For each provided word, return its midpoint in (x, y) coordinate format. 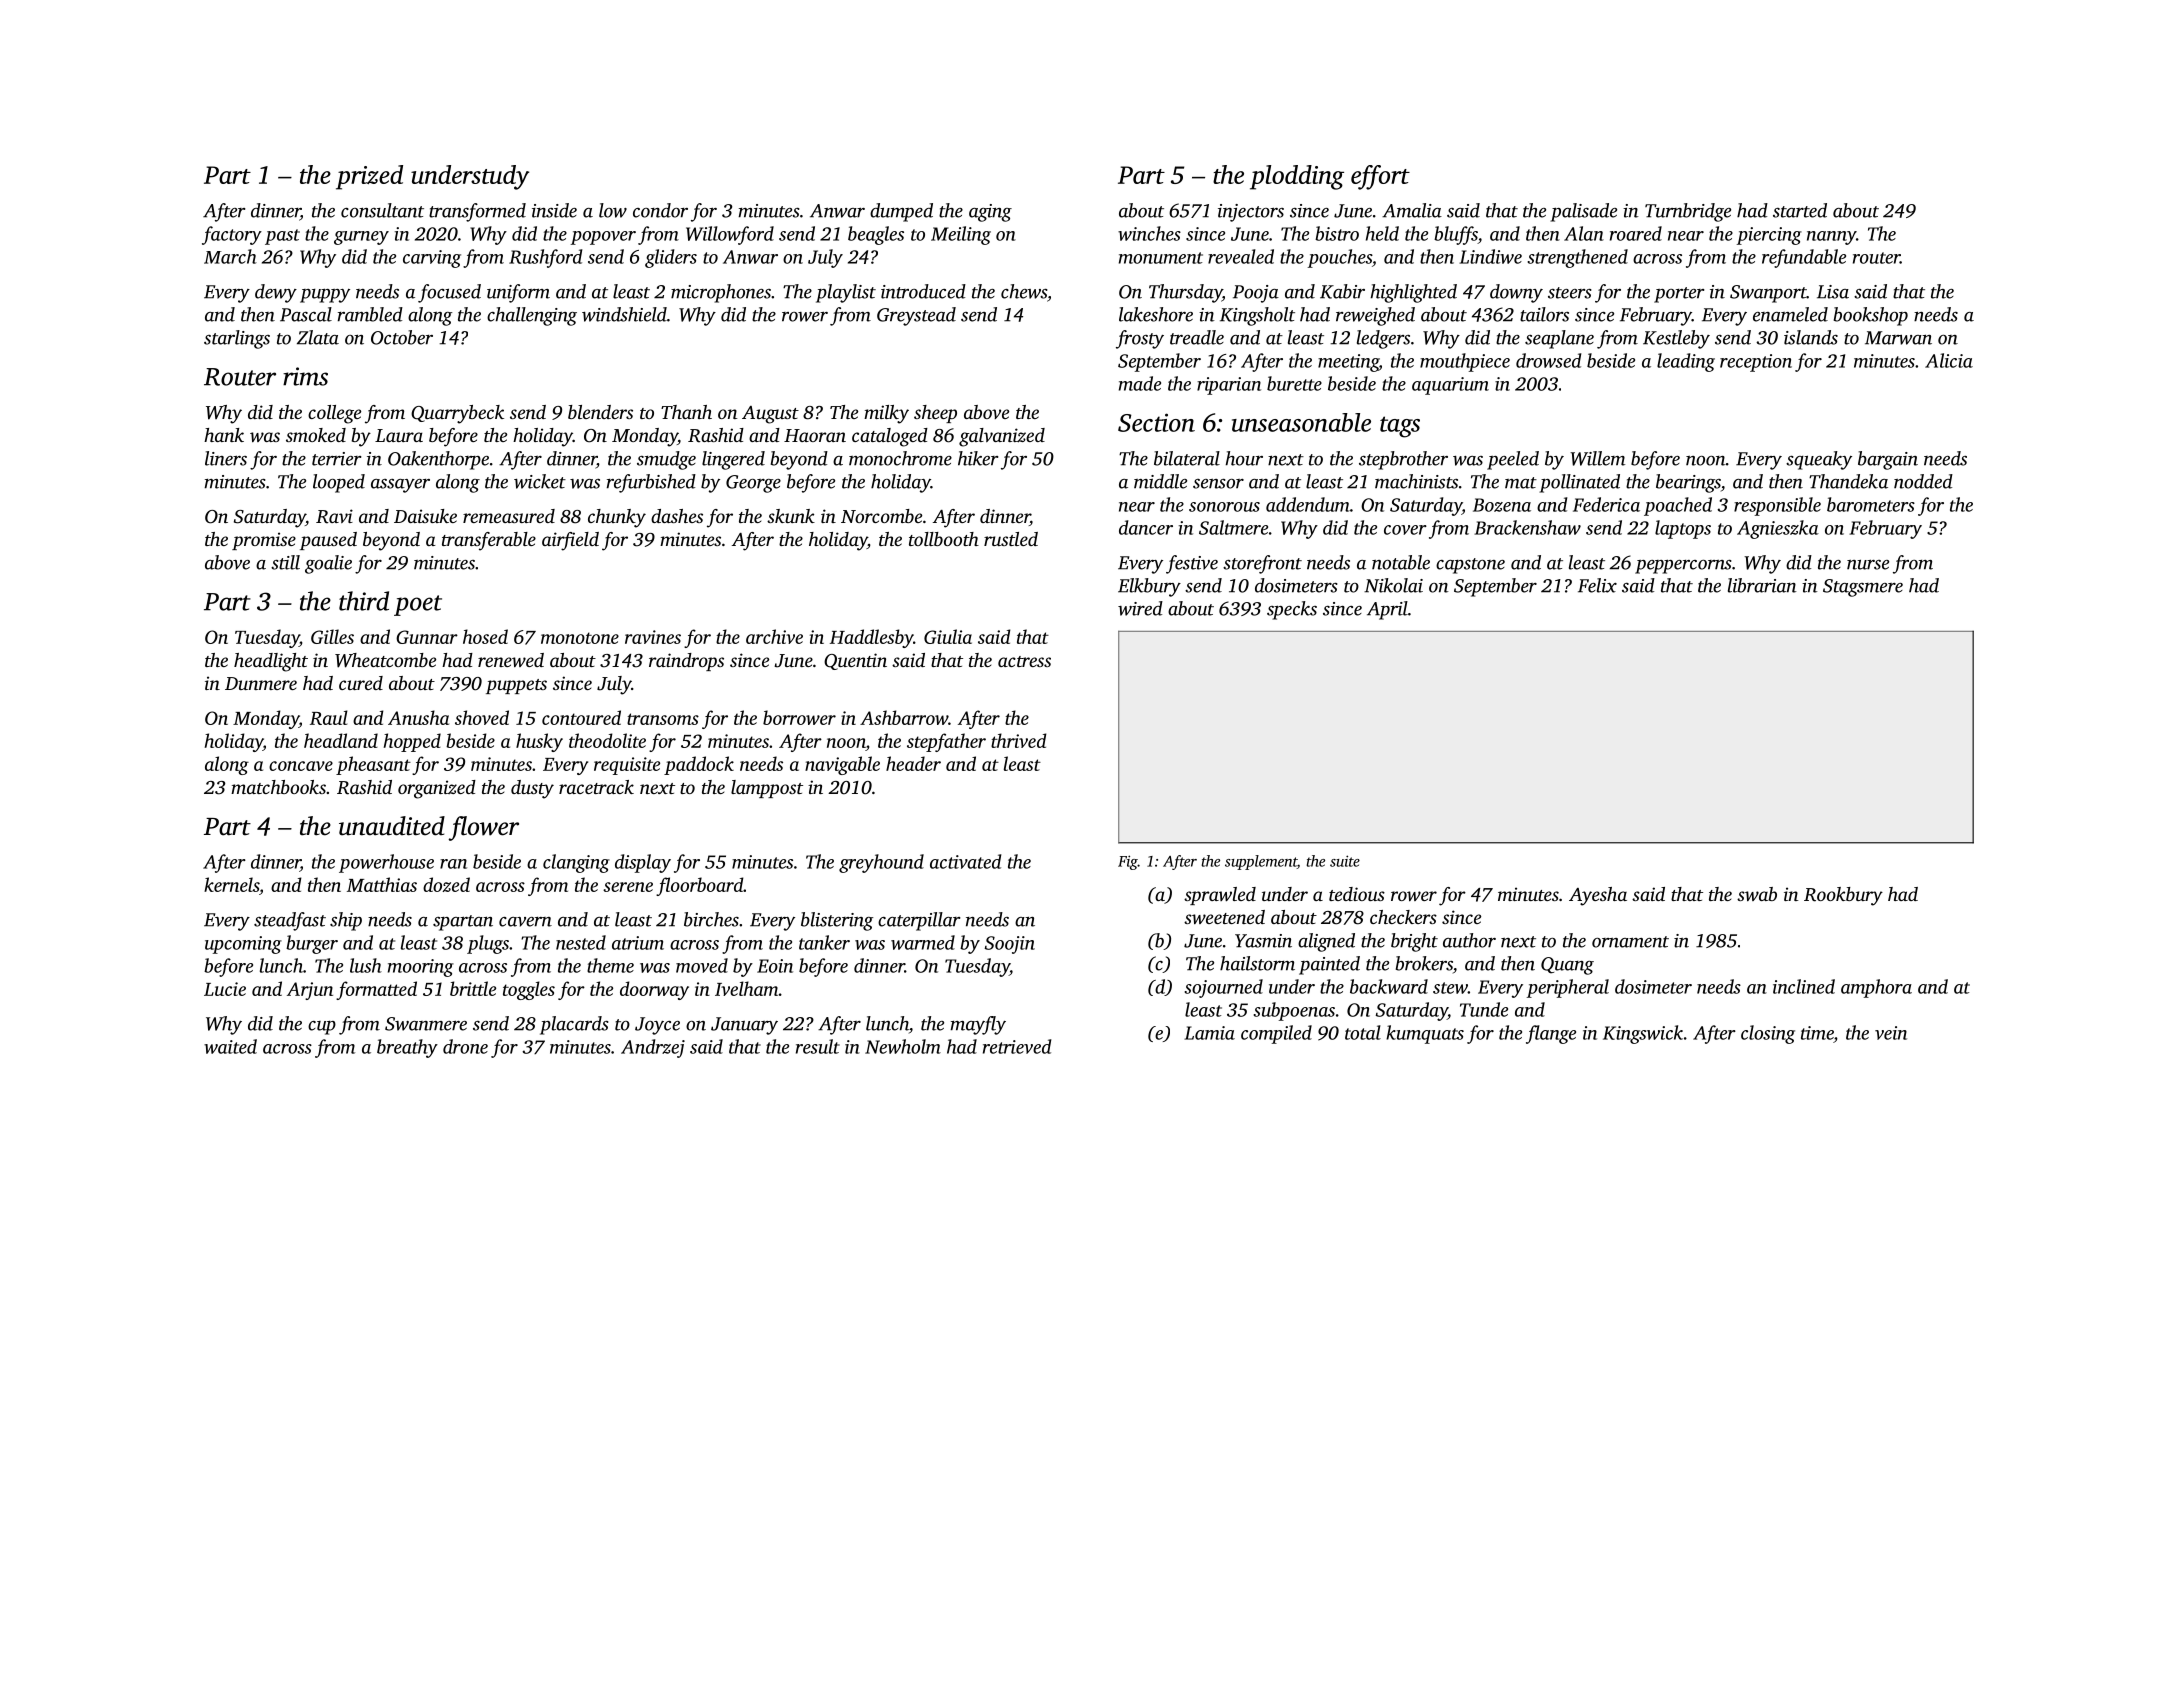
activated (965, 861)
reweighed (1375, 316)
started (1800, 210)
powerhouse (386, 863)
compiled (1276, 1034)
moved (702, 965)
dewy (276, 293)
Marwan (1898, 338)
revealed (1241, 256)
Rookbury (1843, 896)
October (402, 337)
